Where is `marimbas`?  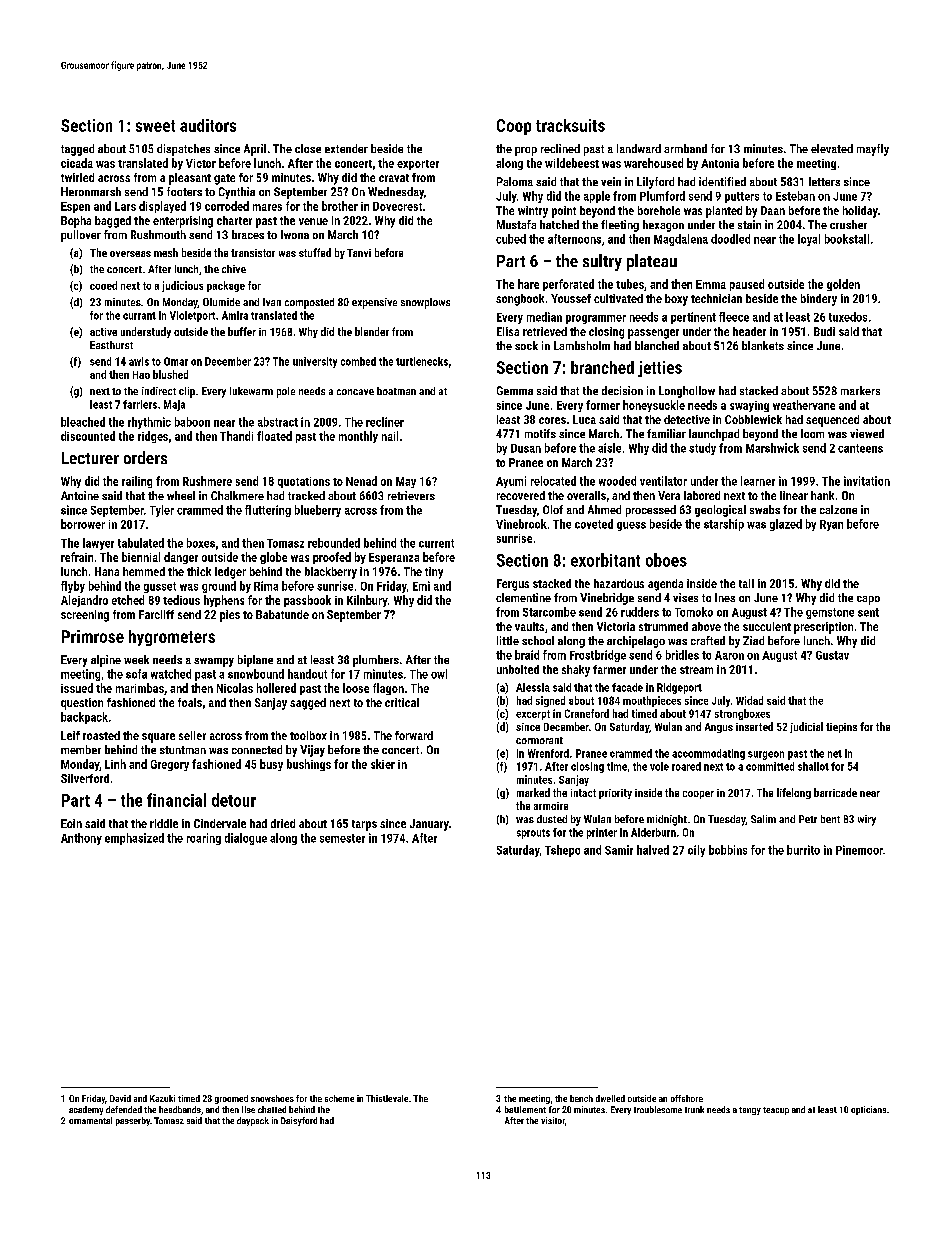
marimbas is located at coordinates (140, 688).
